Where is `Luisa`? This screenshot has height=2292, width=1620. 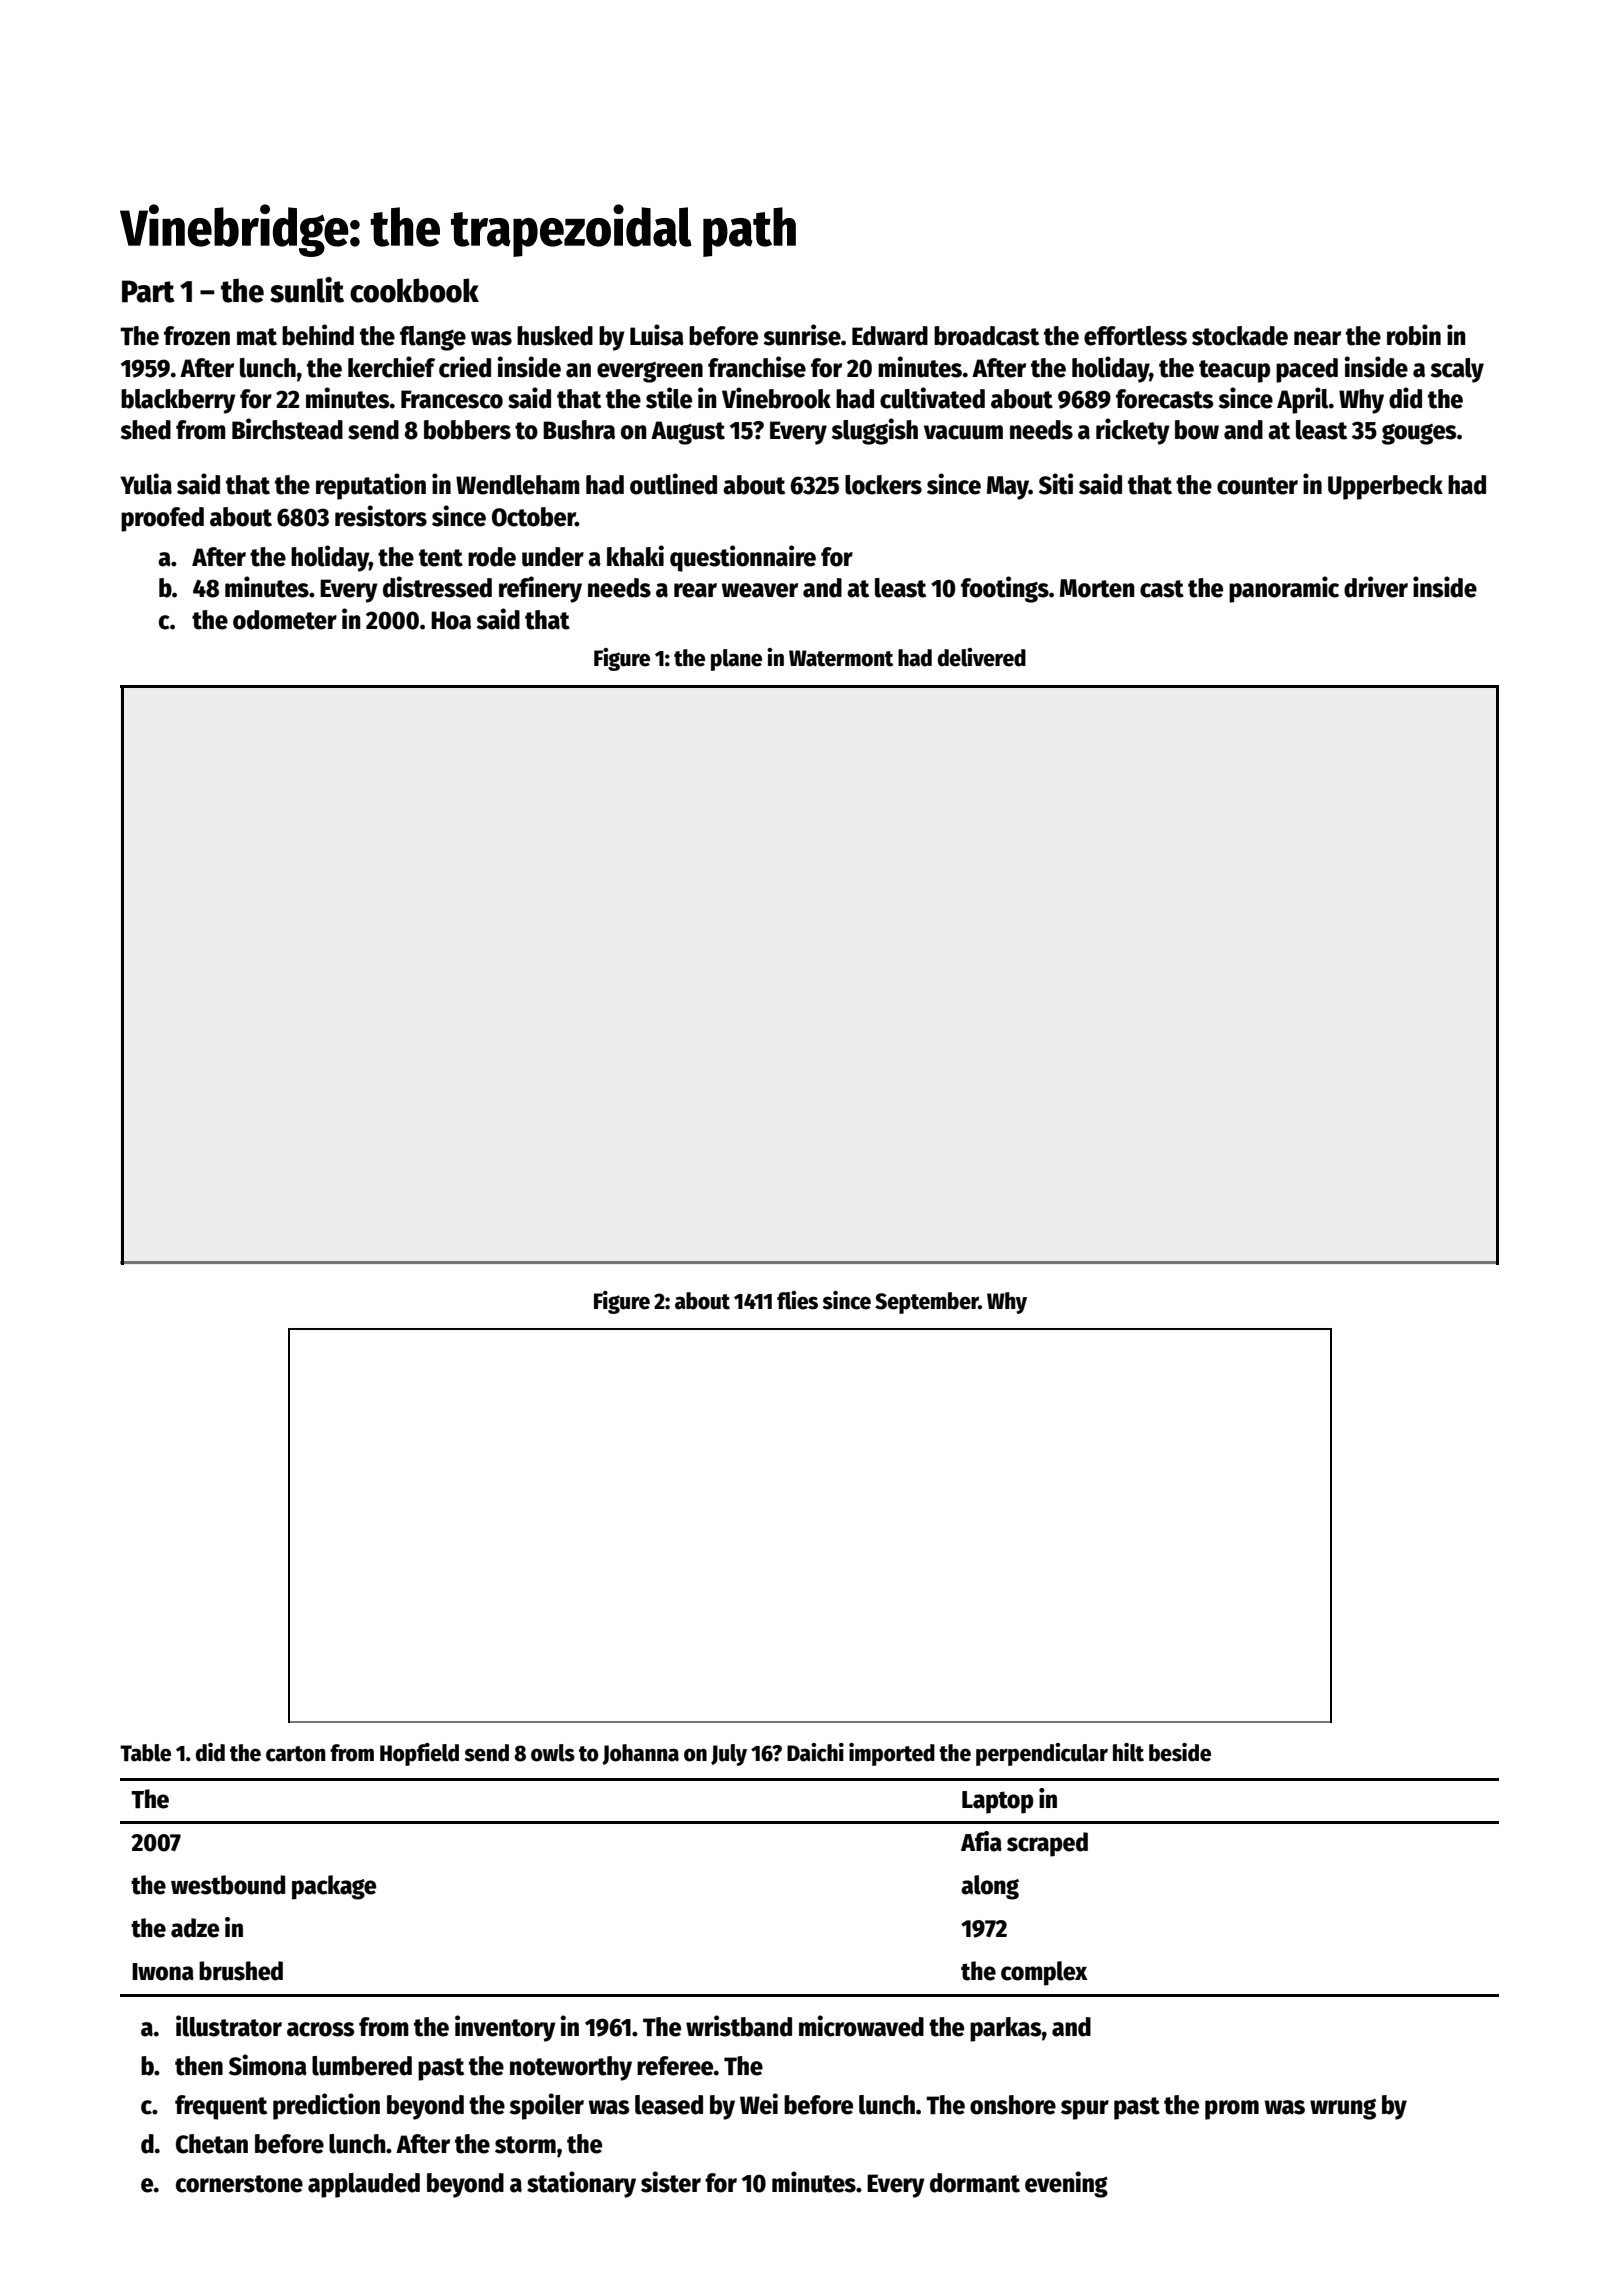 Luisa is located at coordinates (657, 335).
